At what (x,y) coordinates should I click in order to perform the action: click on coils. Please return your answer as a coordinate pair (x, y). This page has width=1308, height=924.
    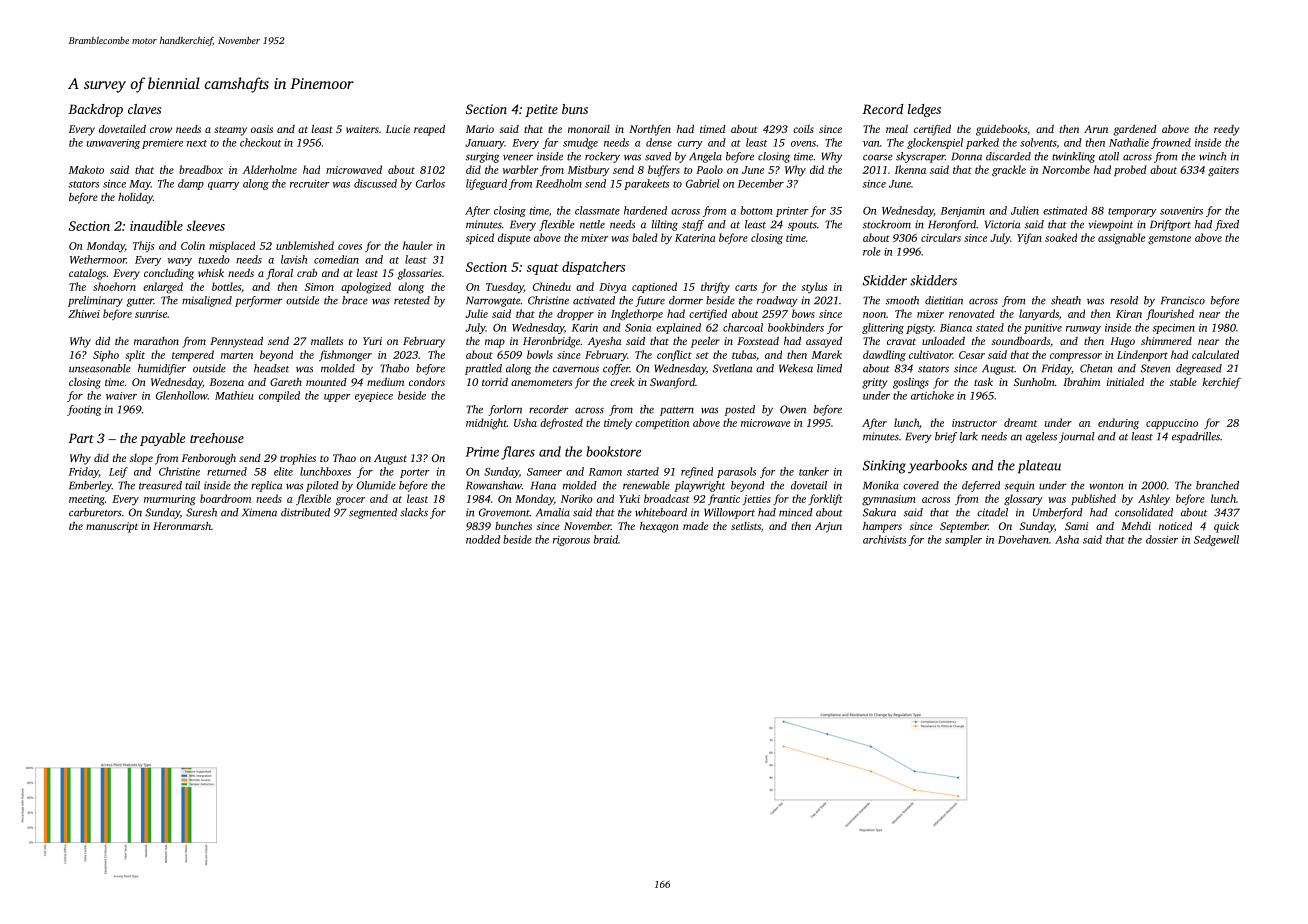
    Looking at the image, I should click on (803, 129).
